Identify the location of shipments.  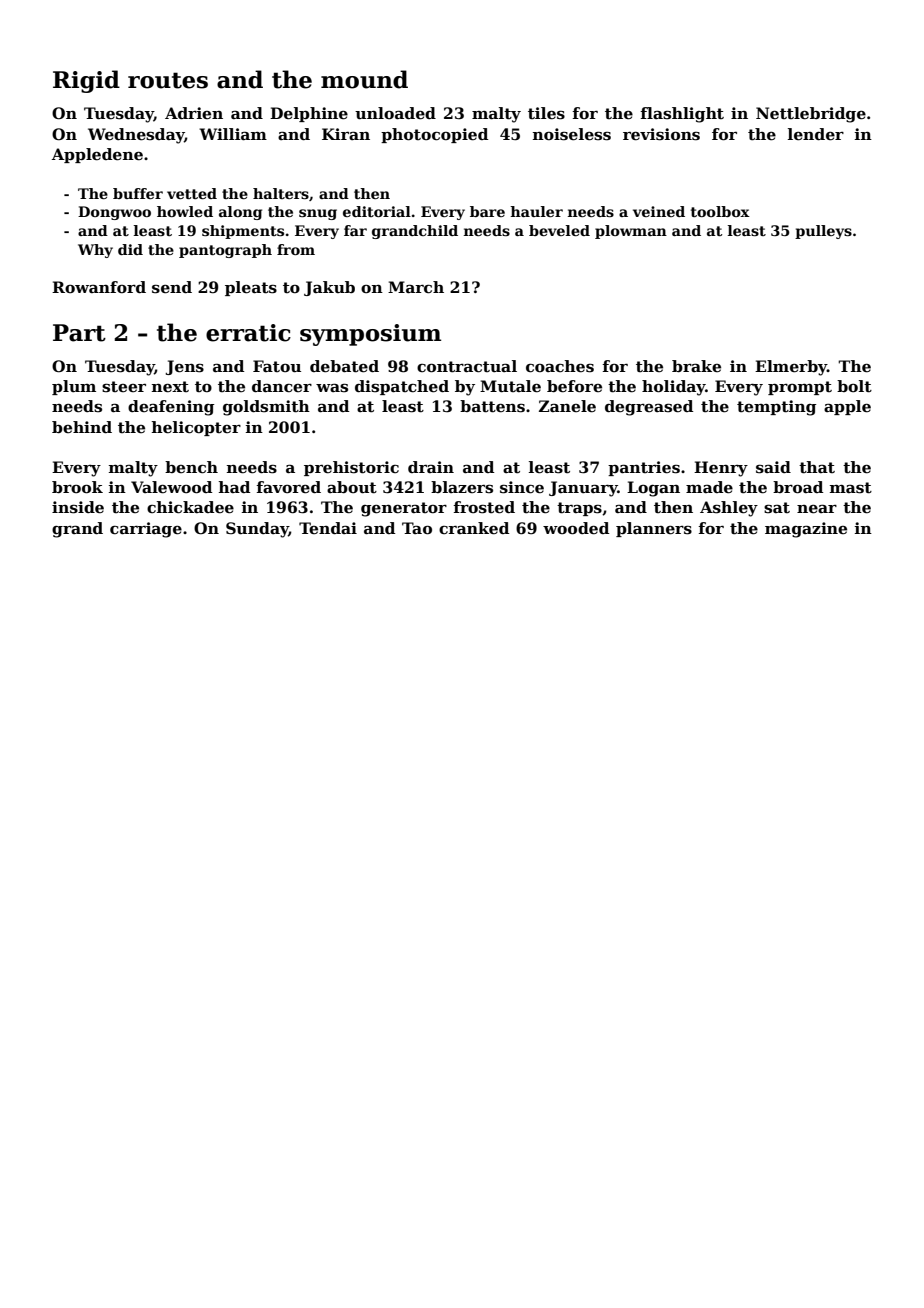
(243, 232).
